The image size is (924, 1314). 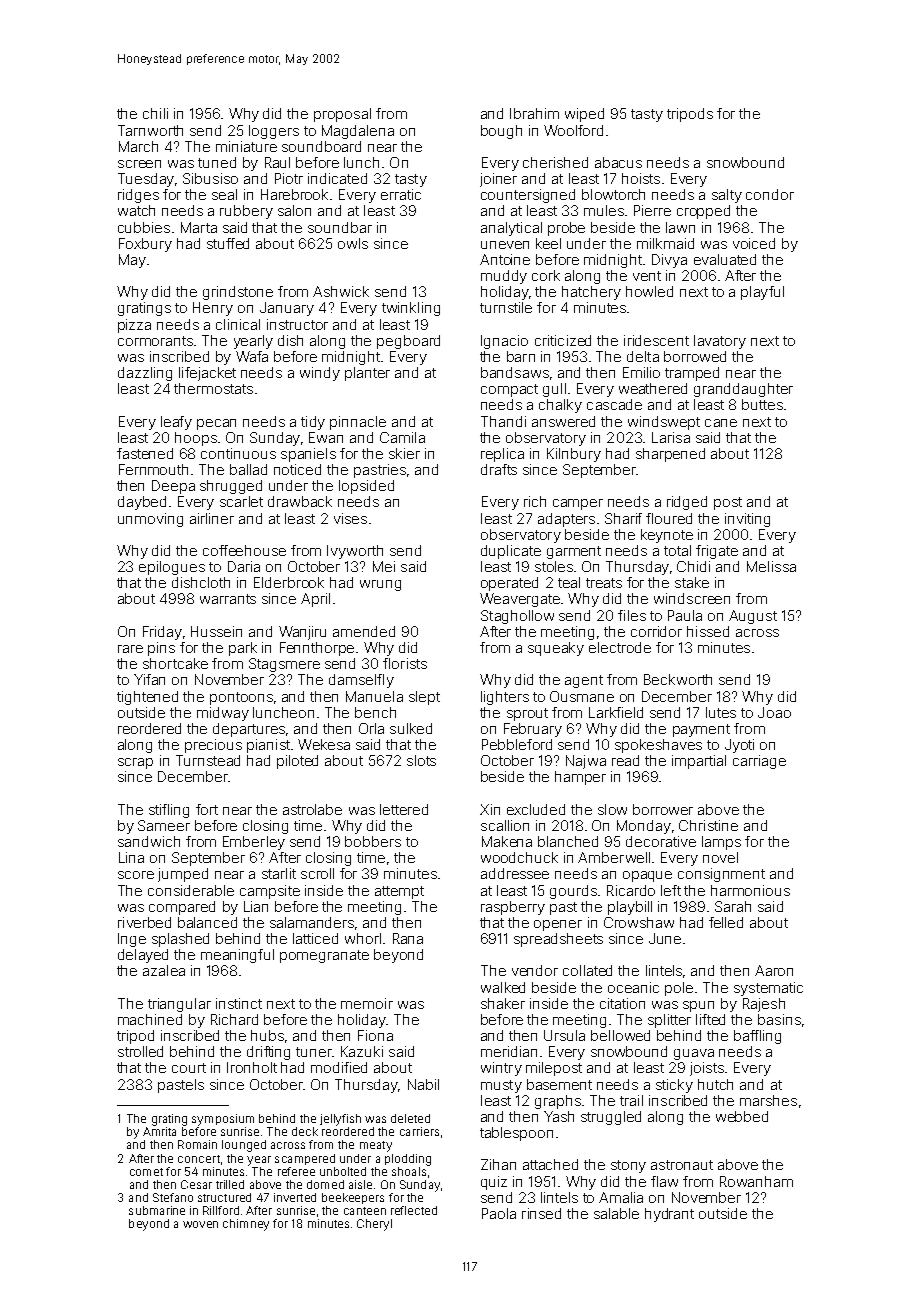 What do you see at coordinates (358, 132) in the page?
I see `Magdalena` at bounding box center [358, 132].
